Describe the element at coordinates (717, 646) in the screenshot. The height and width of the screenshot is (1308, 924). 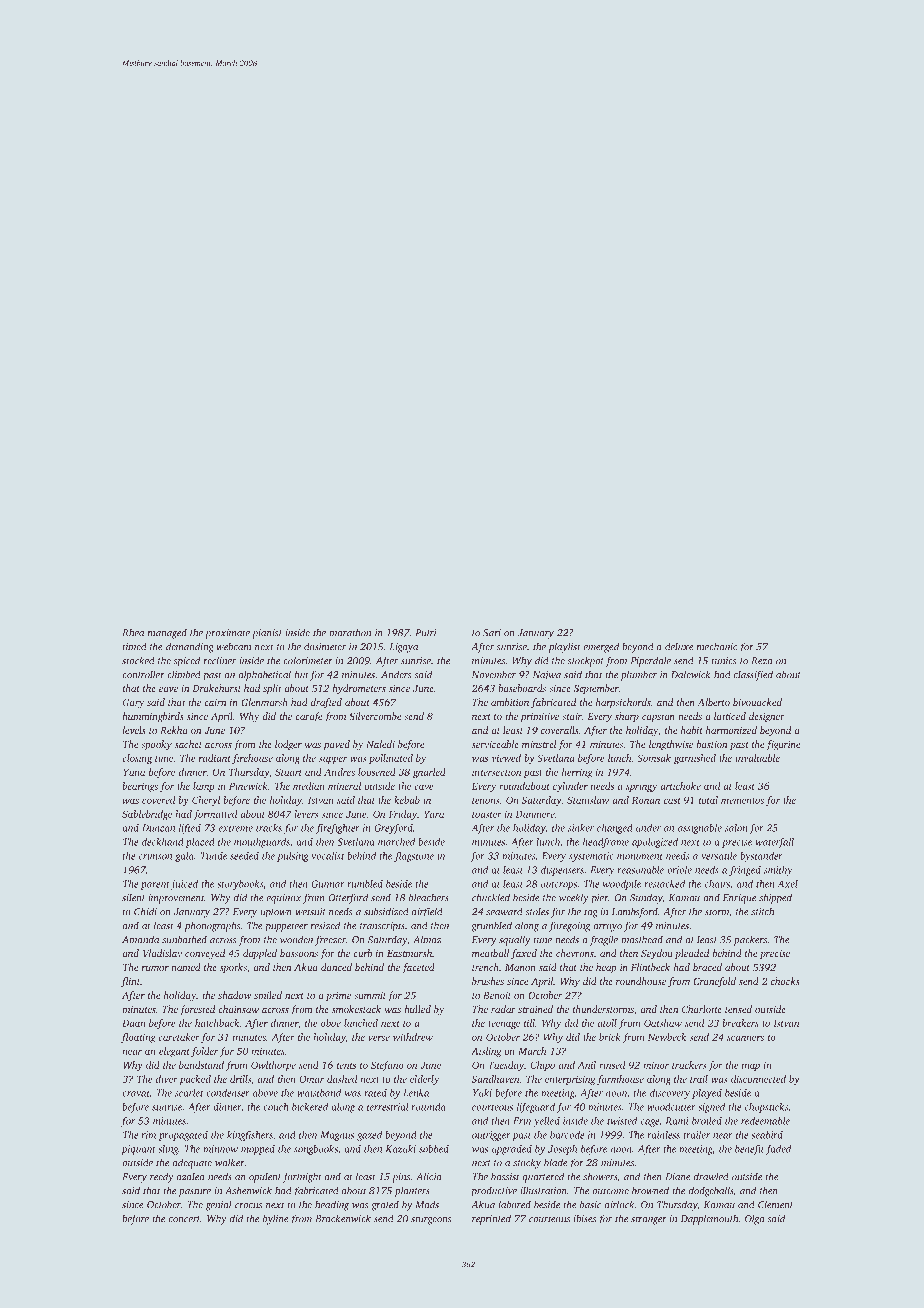
I see `mechanic` at that location.
